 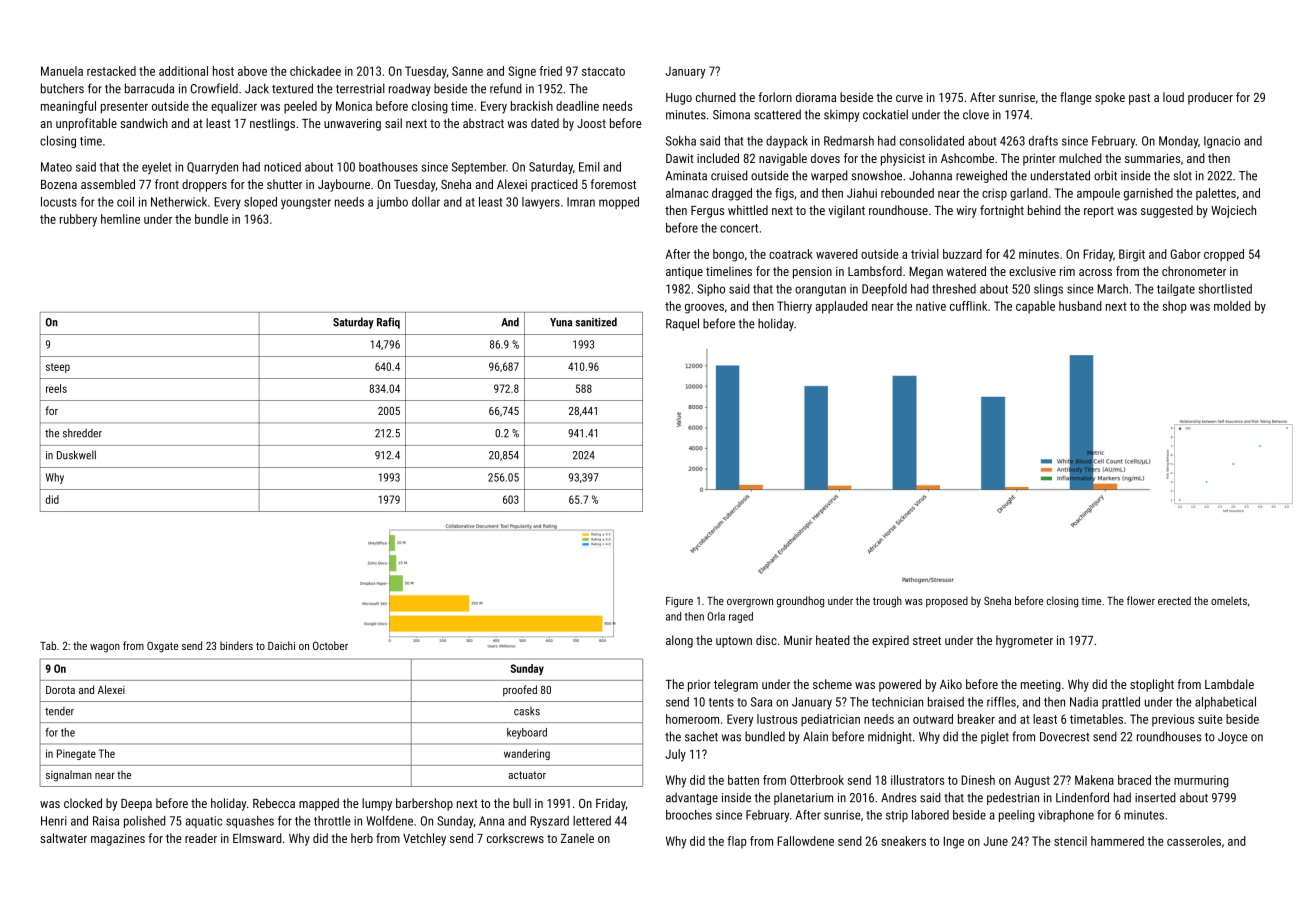 I want to click on Elmsward, so click(x=257, y=838).
